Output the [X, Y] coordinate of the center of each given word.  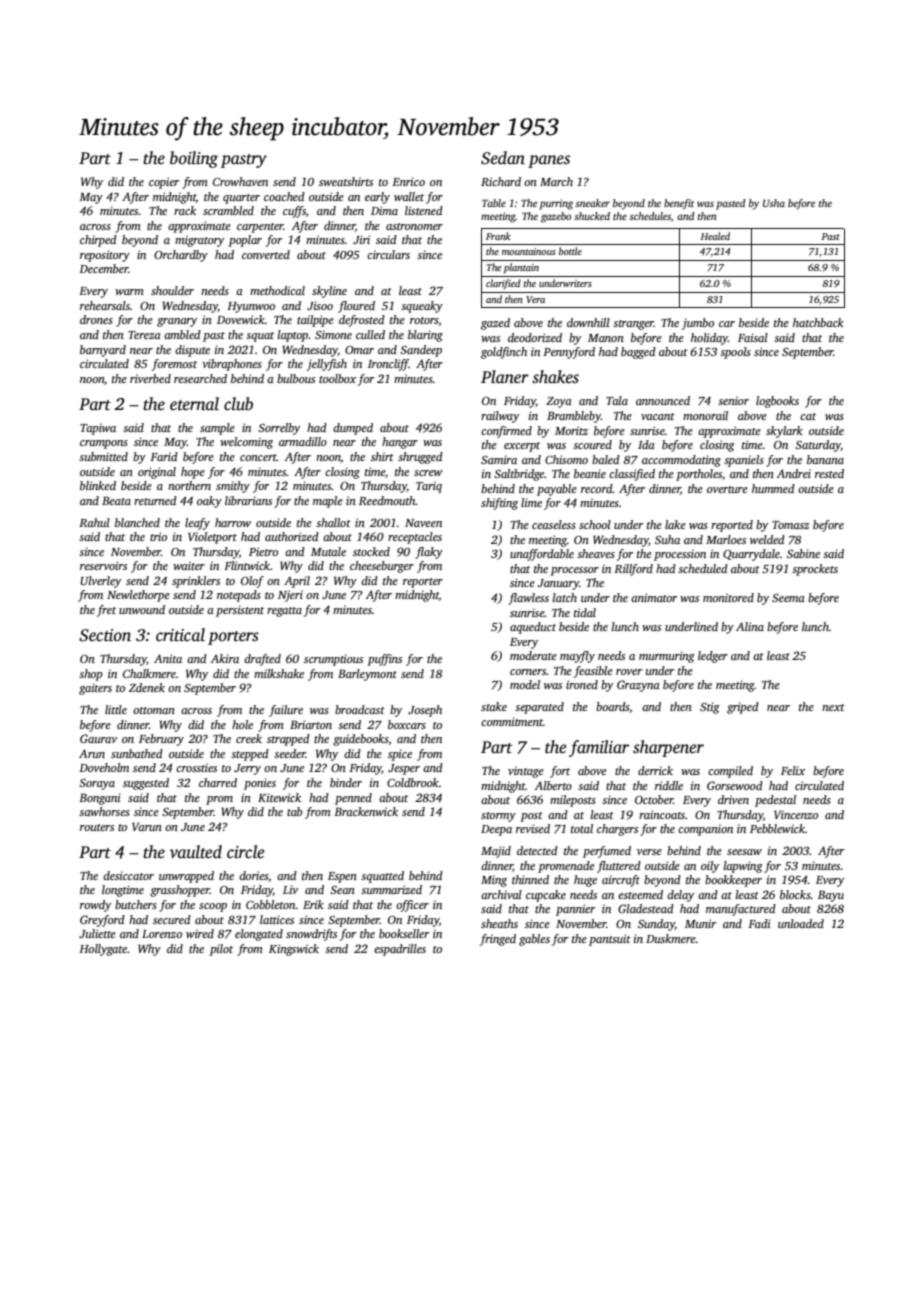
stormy [498, 817]
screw [428, 473]
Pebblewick [777, 828]
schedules [650, 216]
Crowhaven [240, 181]
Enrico [408, 181]
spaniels [744, 461]
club [238, 404]
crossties [196, 767]
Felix [793, 770]
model [525, 684]
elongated [259, 935]
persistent [240, 611]
